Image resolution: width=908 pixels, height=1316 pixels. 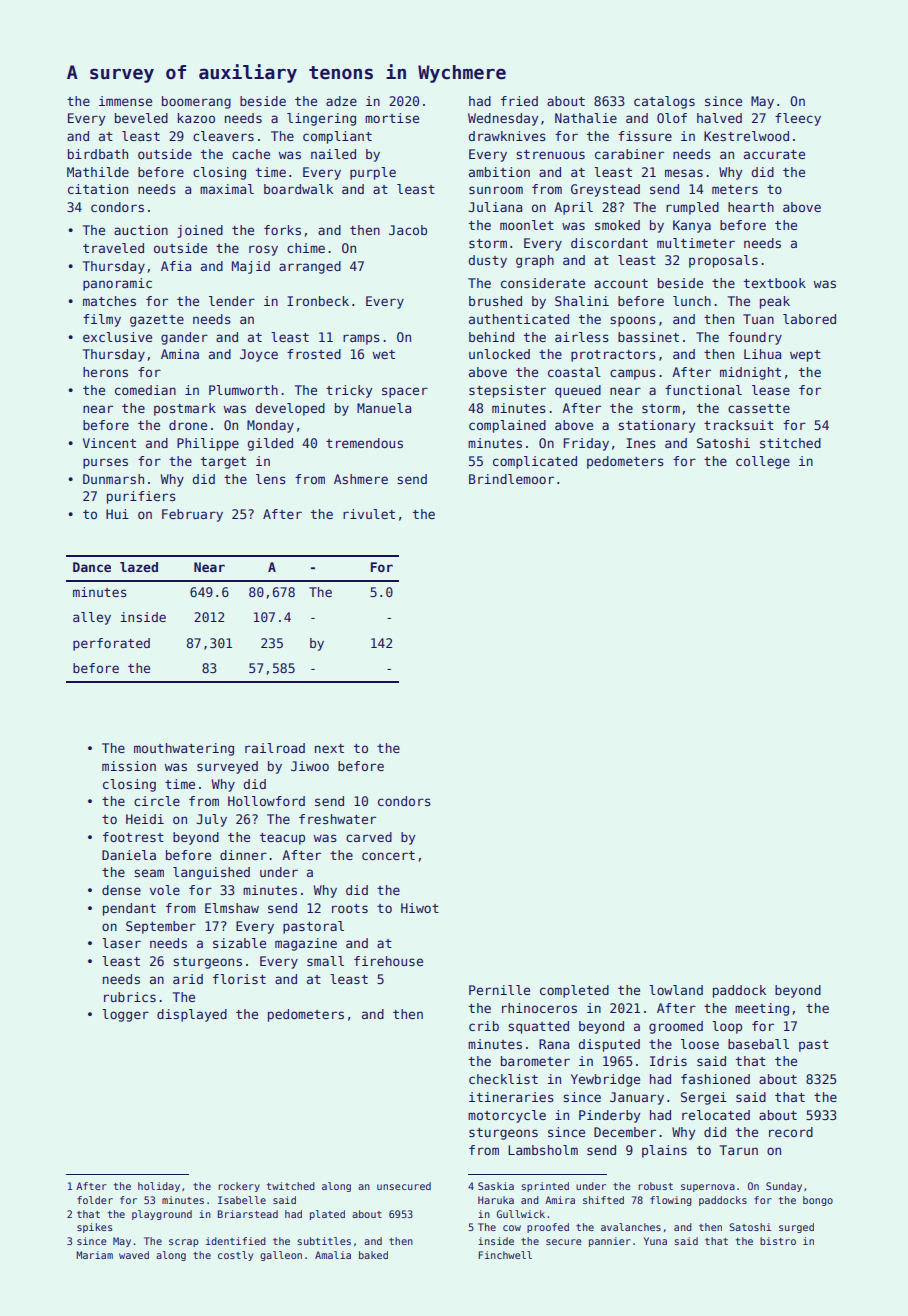 I want to click on beveled, so click(x=141, y=118).
